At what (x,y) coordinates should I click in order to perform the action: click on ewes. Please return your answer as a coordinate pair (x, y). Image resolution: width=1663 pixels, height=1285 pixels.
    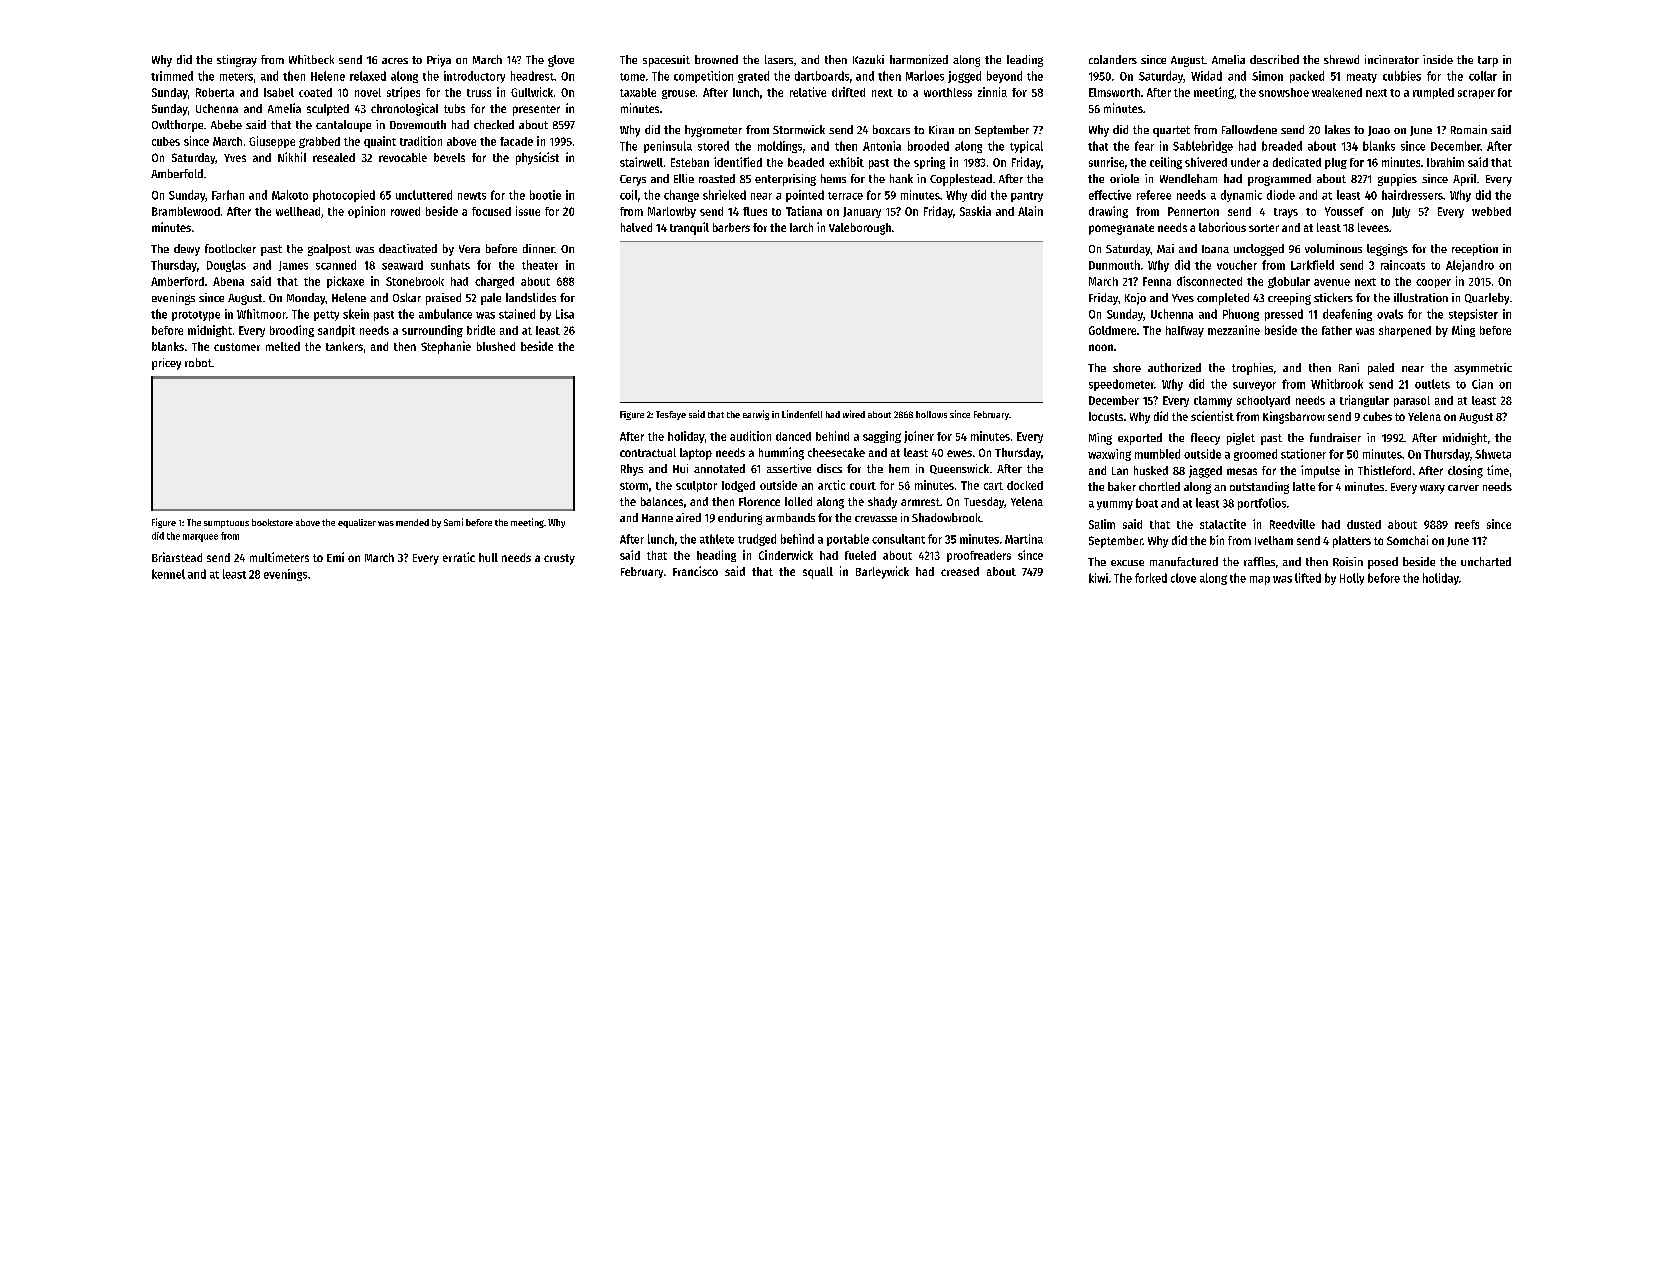
    Looking at the image, I should click on (959, 453).
